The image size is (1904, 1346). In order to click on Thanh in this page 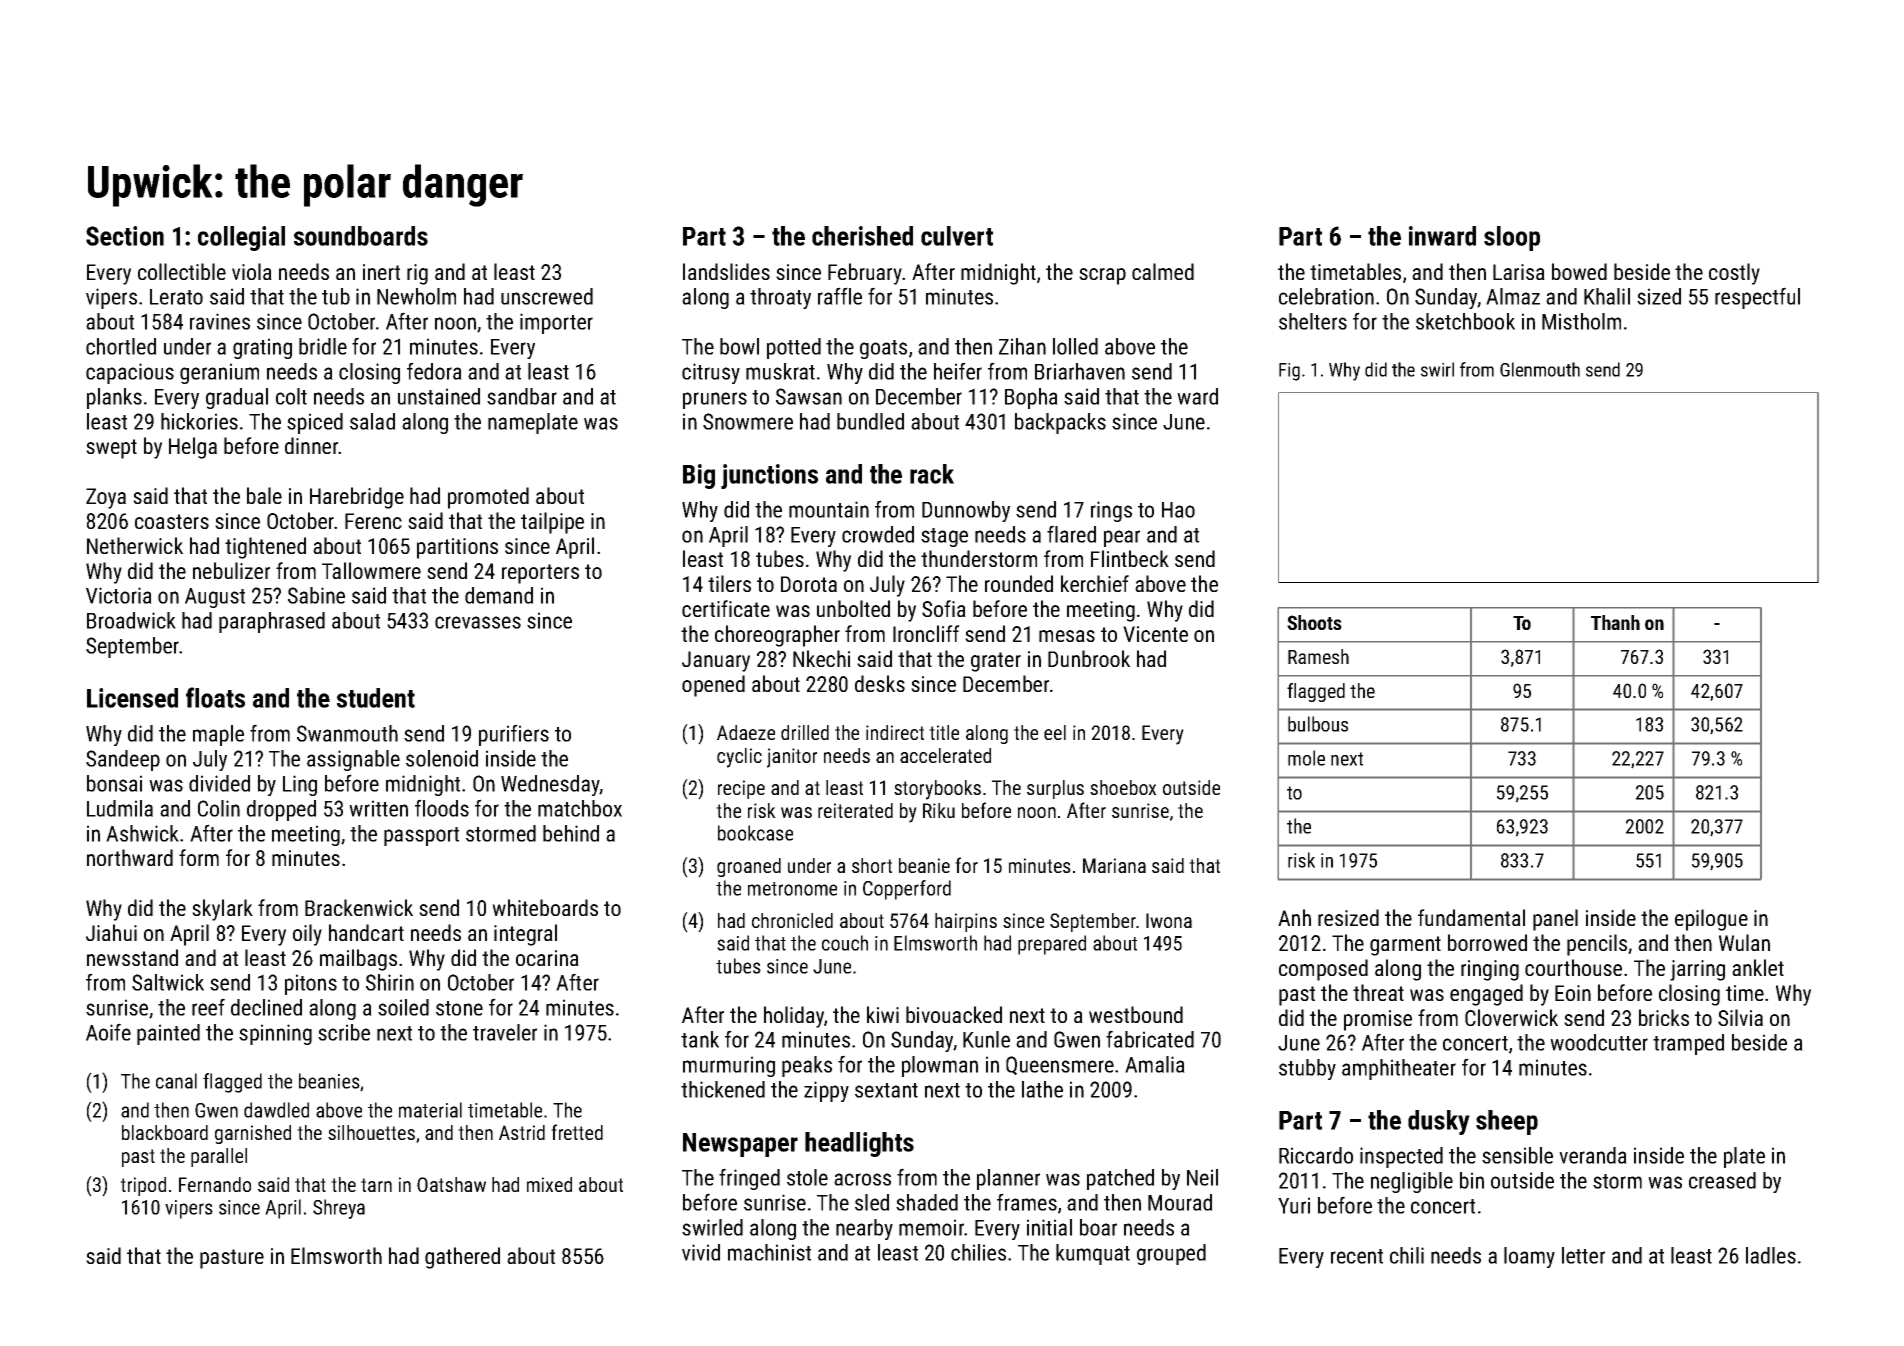, I will do `click(1615, 622)`.
